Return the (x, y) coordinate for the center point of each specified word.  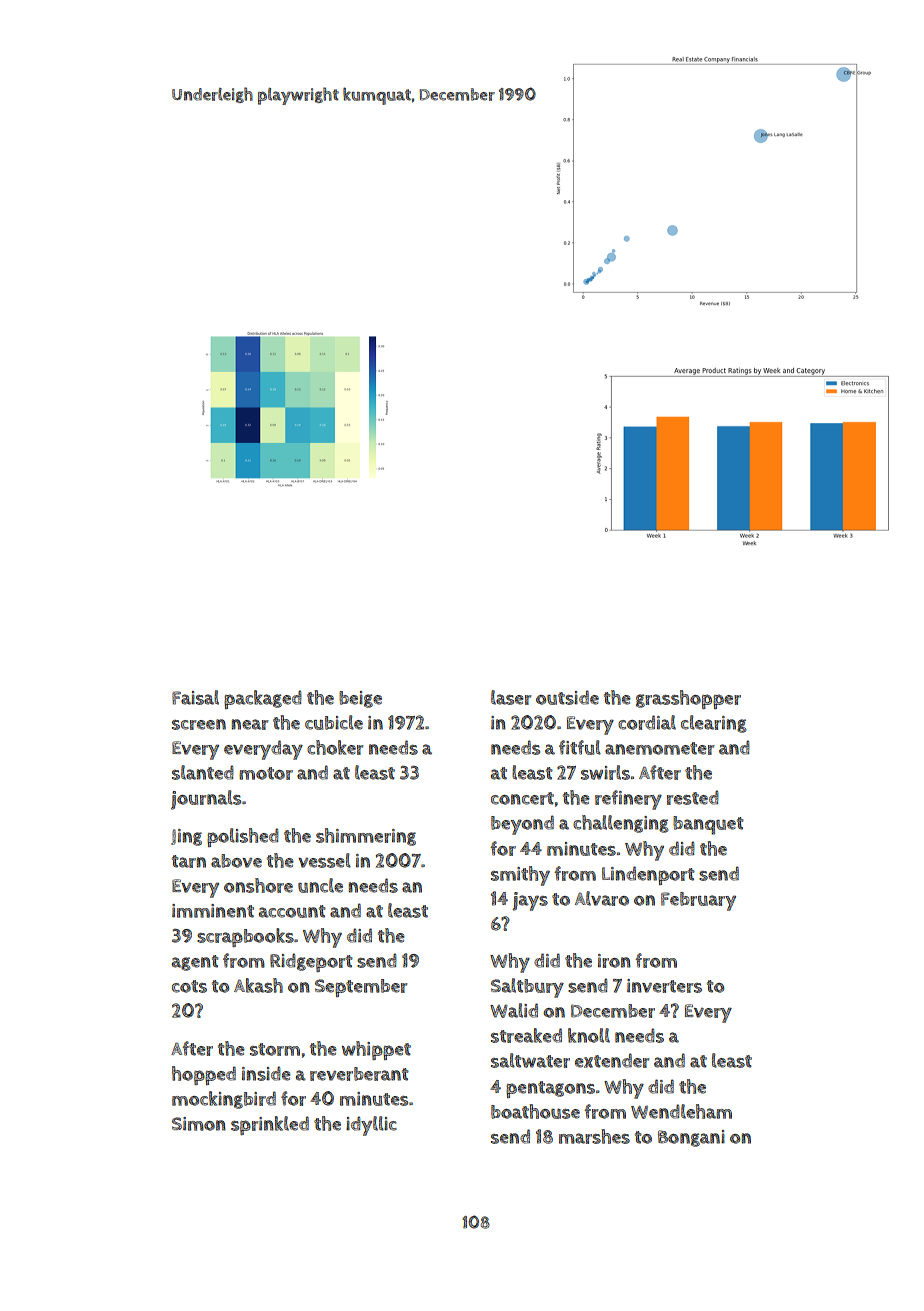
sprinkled (270, 1125)
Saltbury (527, 988)
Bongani (691, 1138)
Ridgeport (311, 962)
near (250, 724)
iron (614, 961)
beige (360, 699)
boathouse (535, 1111)
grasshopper (688, 699)
